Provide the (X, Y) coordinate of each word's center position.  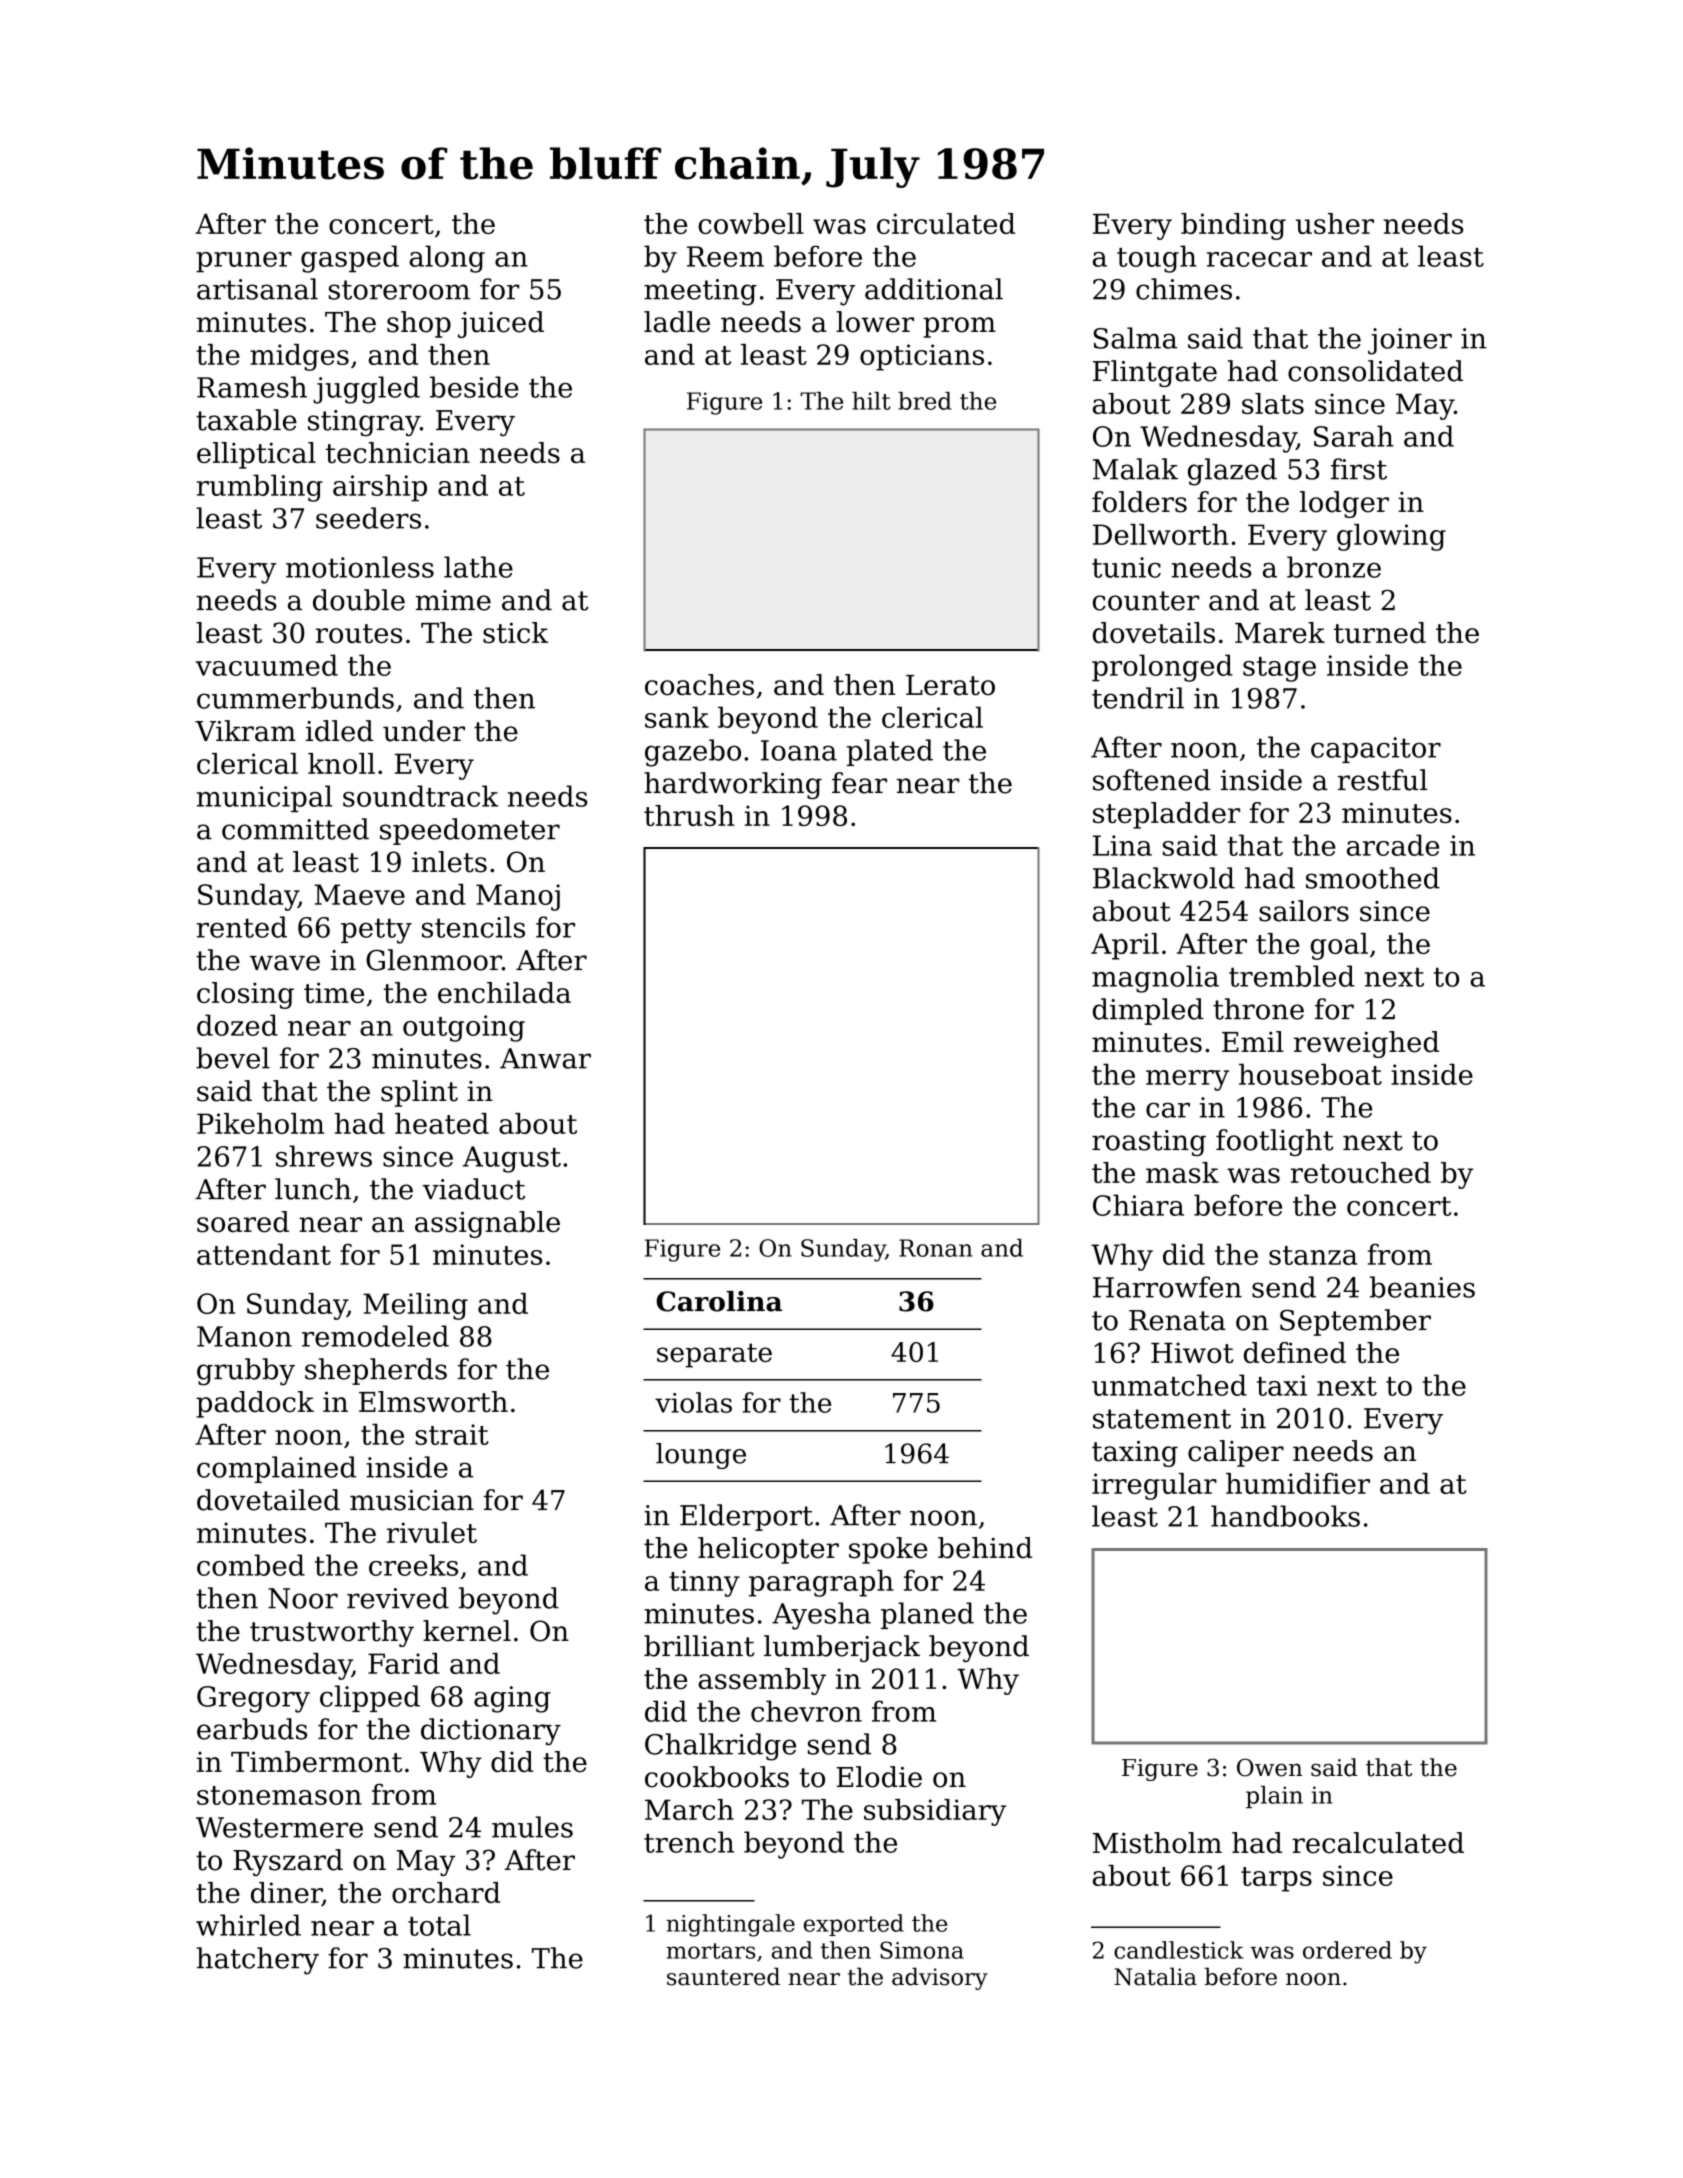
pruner (244, 262)
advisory (940, 1978)
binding (1233, 226)
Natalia (1155, 1976)
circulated (946, 223)
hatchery (258, 1961)
